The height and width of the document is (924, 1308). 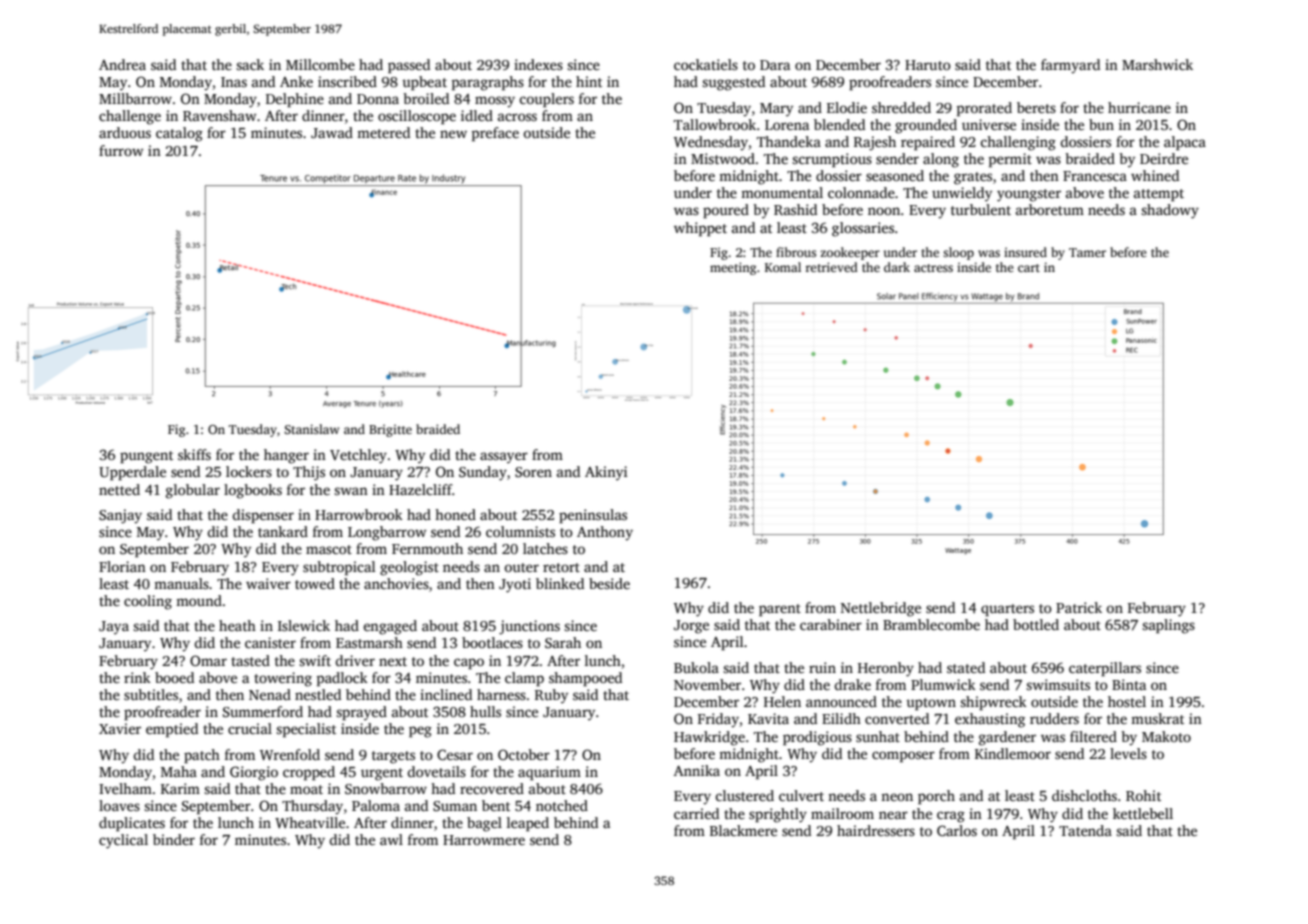 I want to click on hulls, so click(x=485, y=711).
